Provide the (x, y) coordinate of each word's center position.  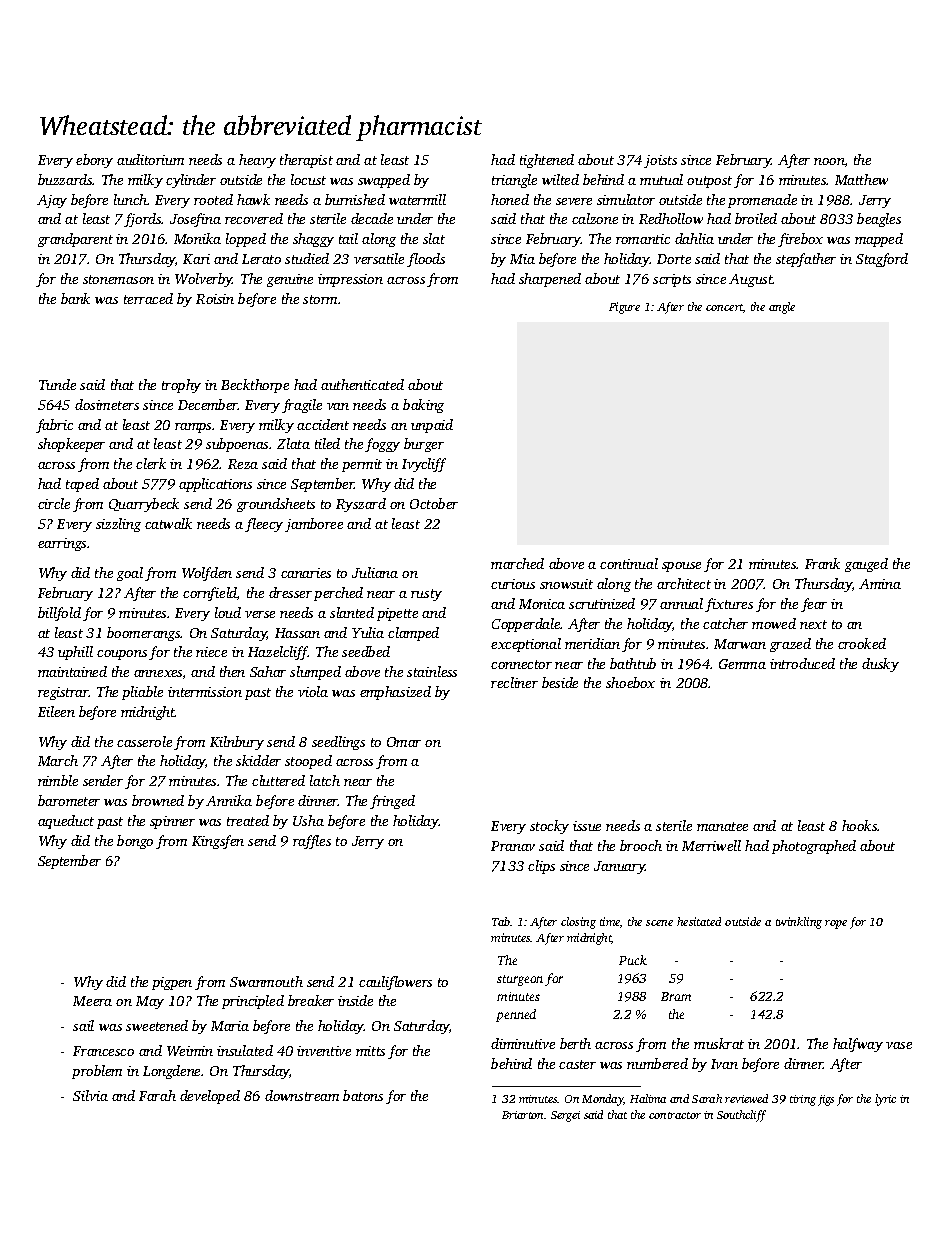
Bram (676, 996)
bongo (135, 842)
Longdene (171, 1072)
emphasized (395, 693)
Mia (522, 259)
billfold (59, 614)
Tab (501, 921)
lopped (246, 240)
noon (829, 161)
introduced (802, 663)
